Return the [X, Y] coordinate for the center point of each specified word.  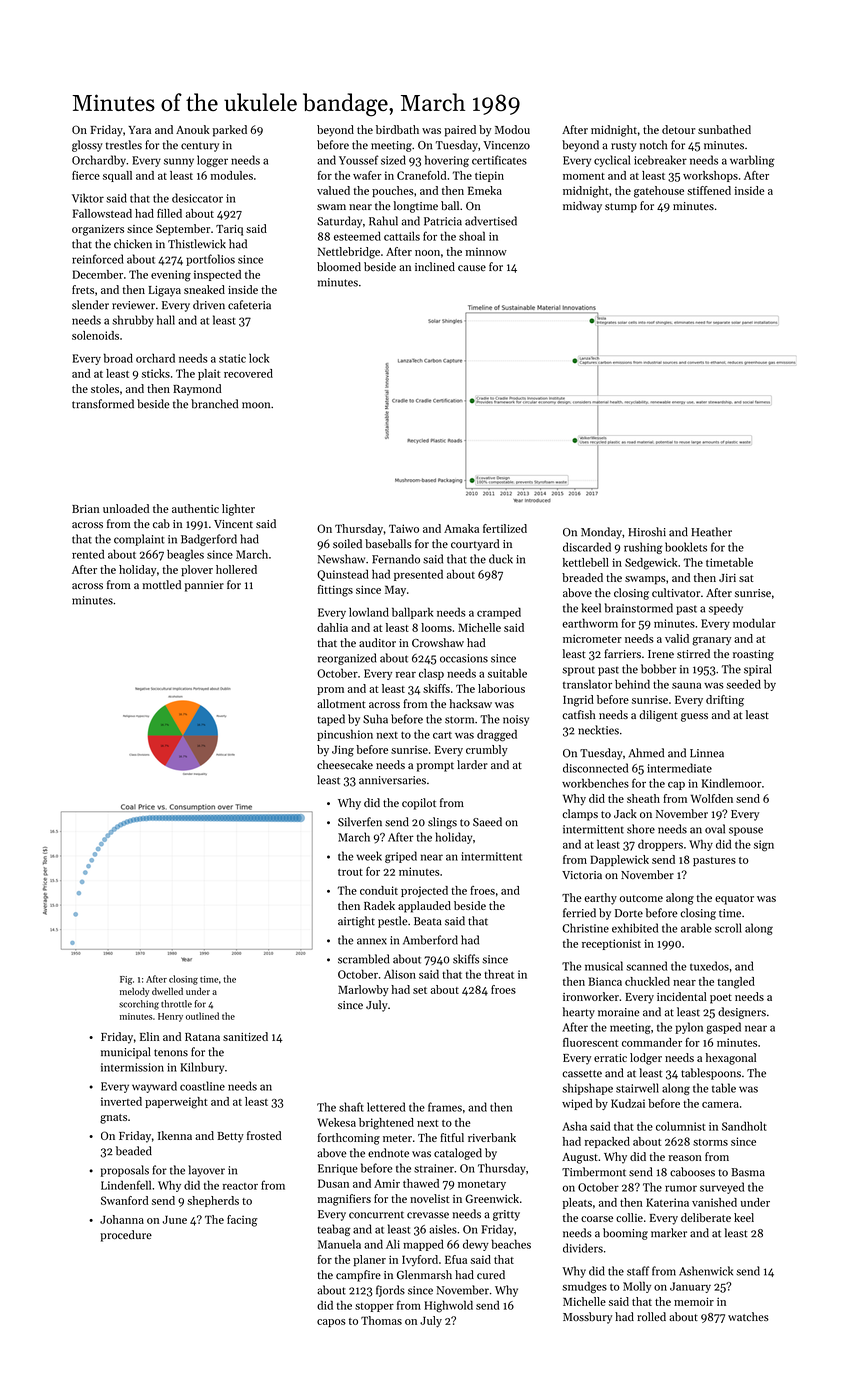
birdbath [397, 129]
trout [350, 872]
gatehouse [659, 192]
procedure [126, 1236]
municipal [126, 1053]
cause [472, 268]
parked [230, 131]
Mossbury [587, 1318]
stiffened [709, 190]
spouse [746, 831]
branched [214, 404]
